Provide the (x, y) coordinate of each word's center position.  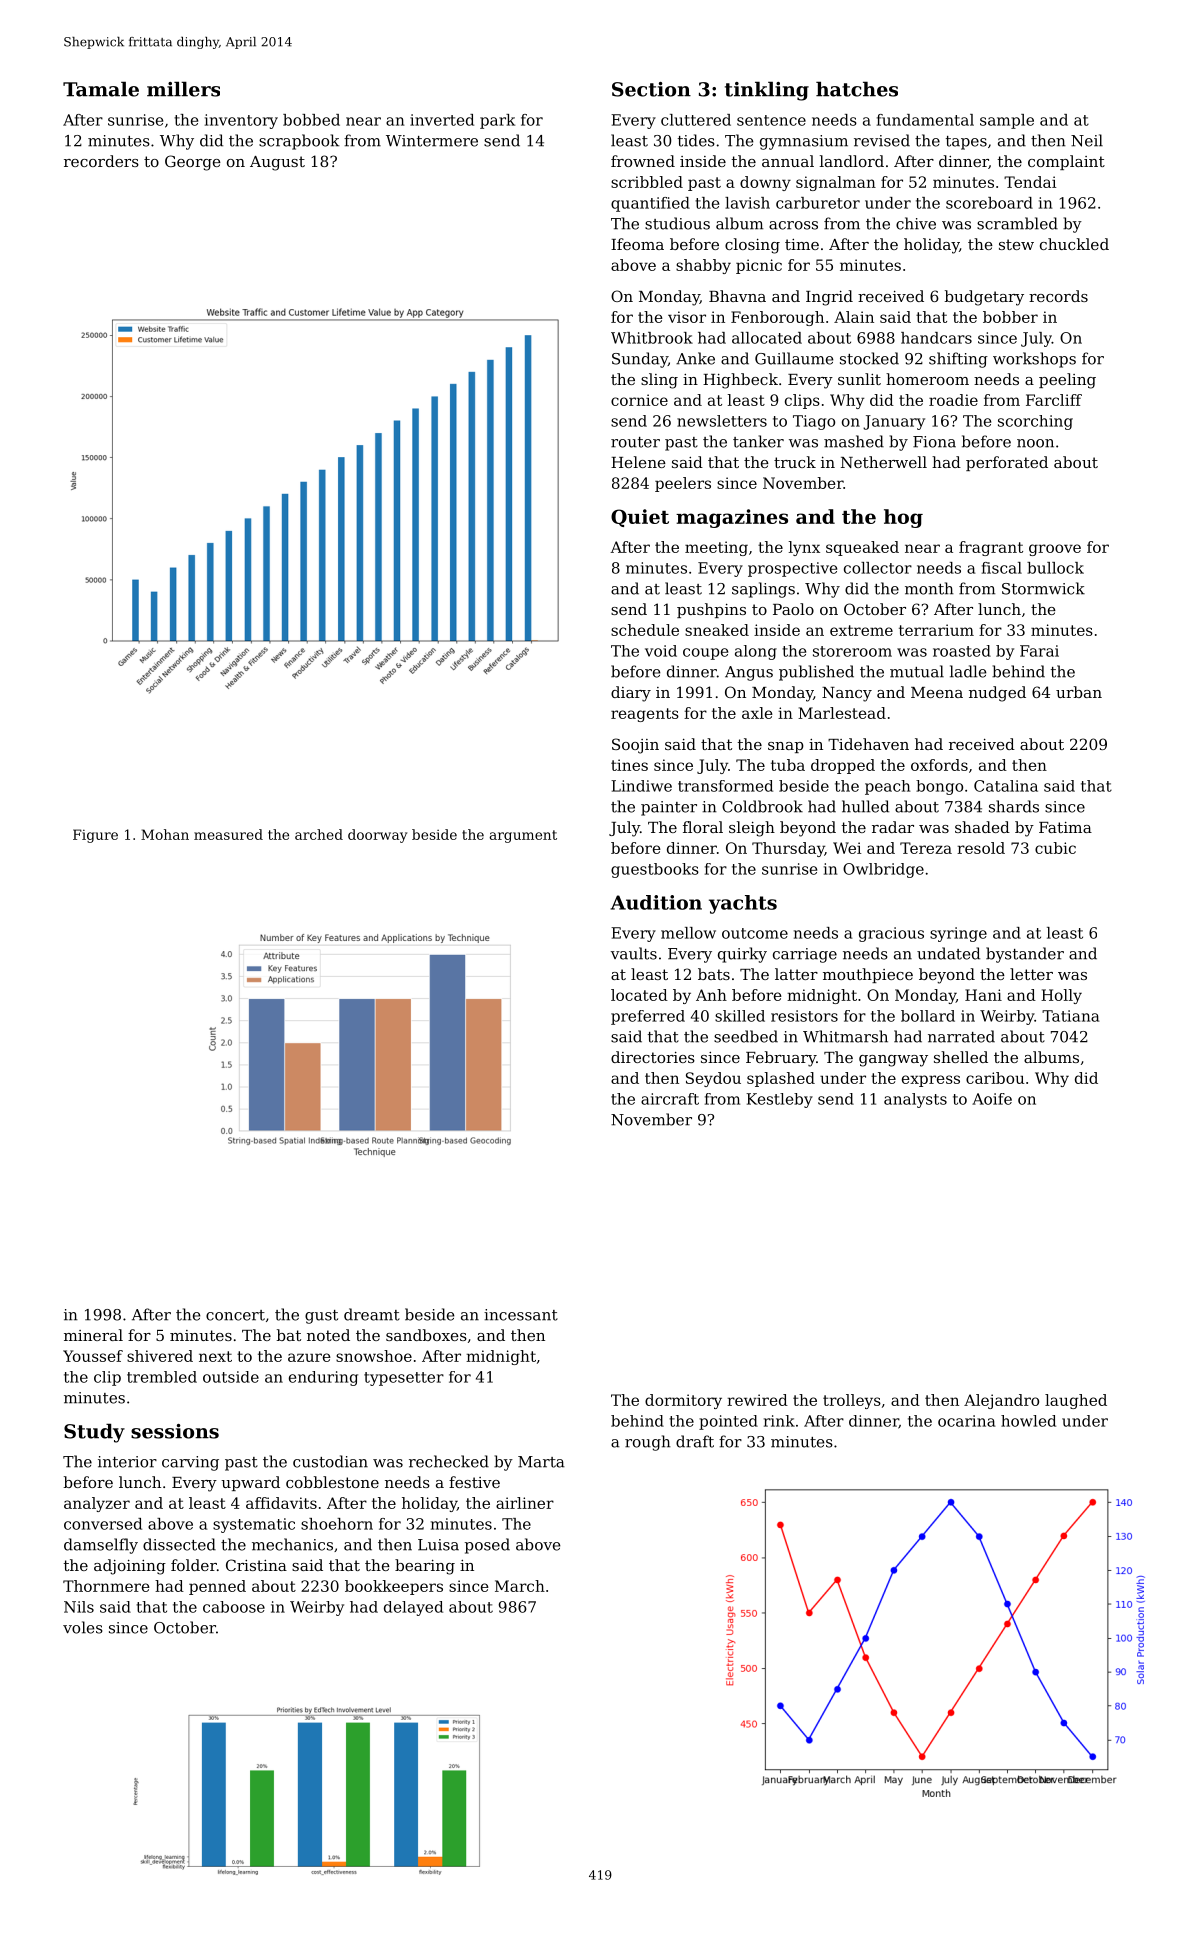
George (193, 163)
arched (319, 834)
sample (1007, 121)
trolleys (852, 1401)
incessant (521, 1315)
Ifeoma (637, 244)
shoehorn (337, 1524)
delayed (413, 1608)
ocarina (966, 1421)
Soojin (635, 746)
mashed (854, 441)
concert (235, 1315)
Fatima (1065, 827)
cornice (639, 400)
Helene (638, 462)
